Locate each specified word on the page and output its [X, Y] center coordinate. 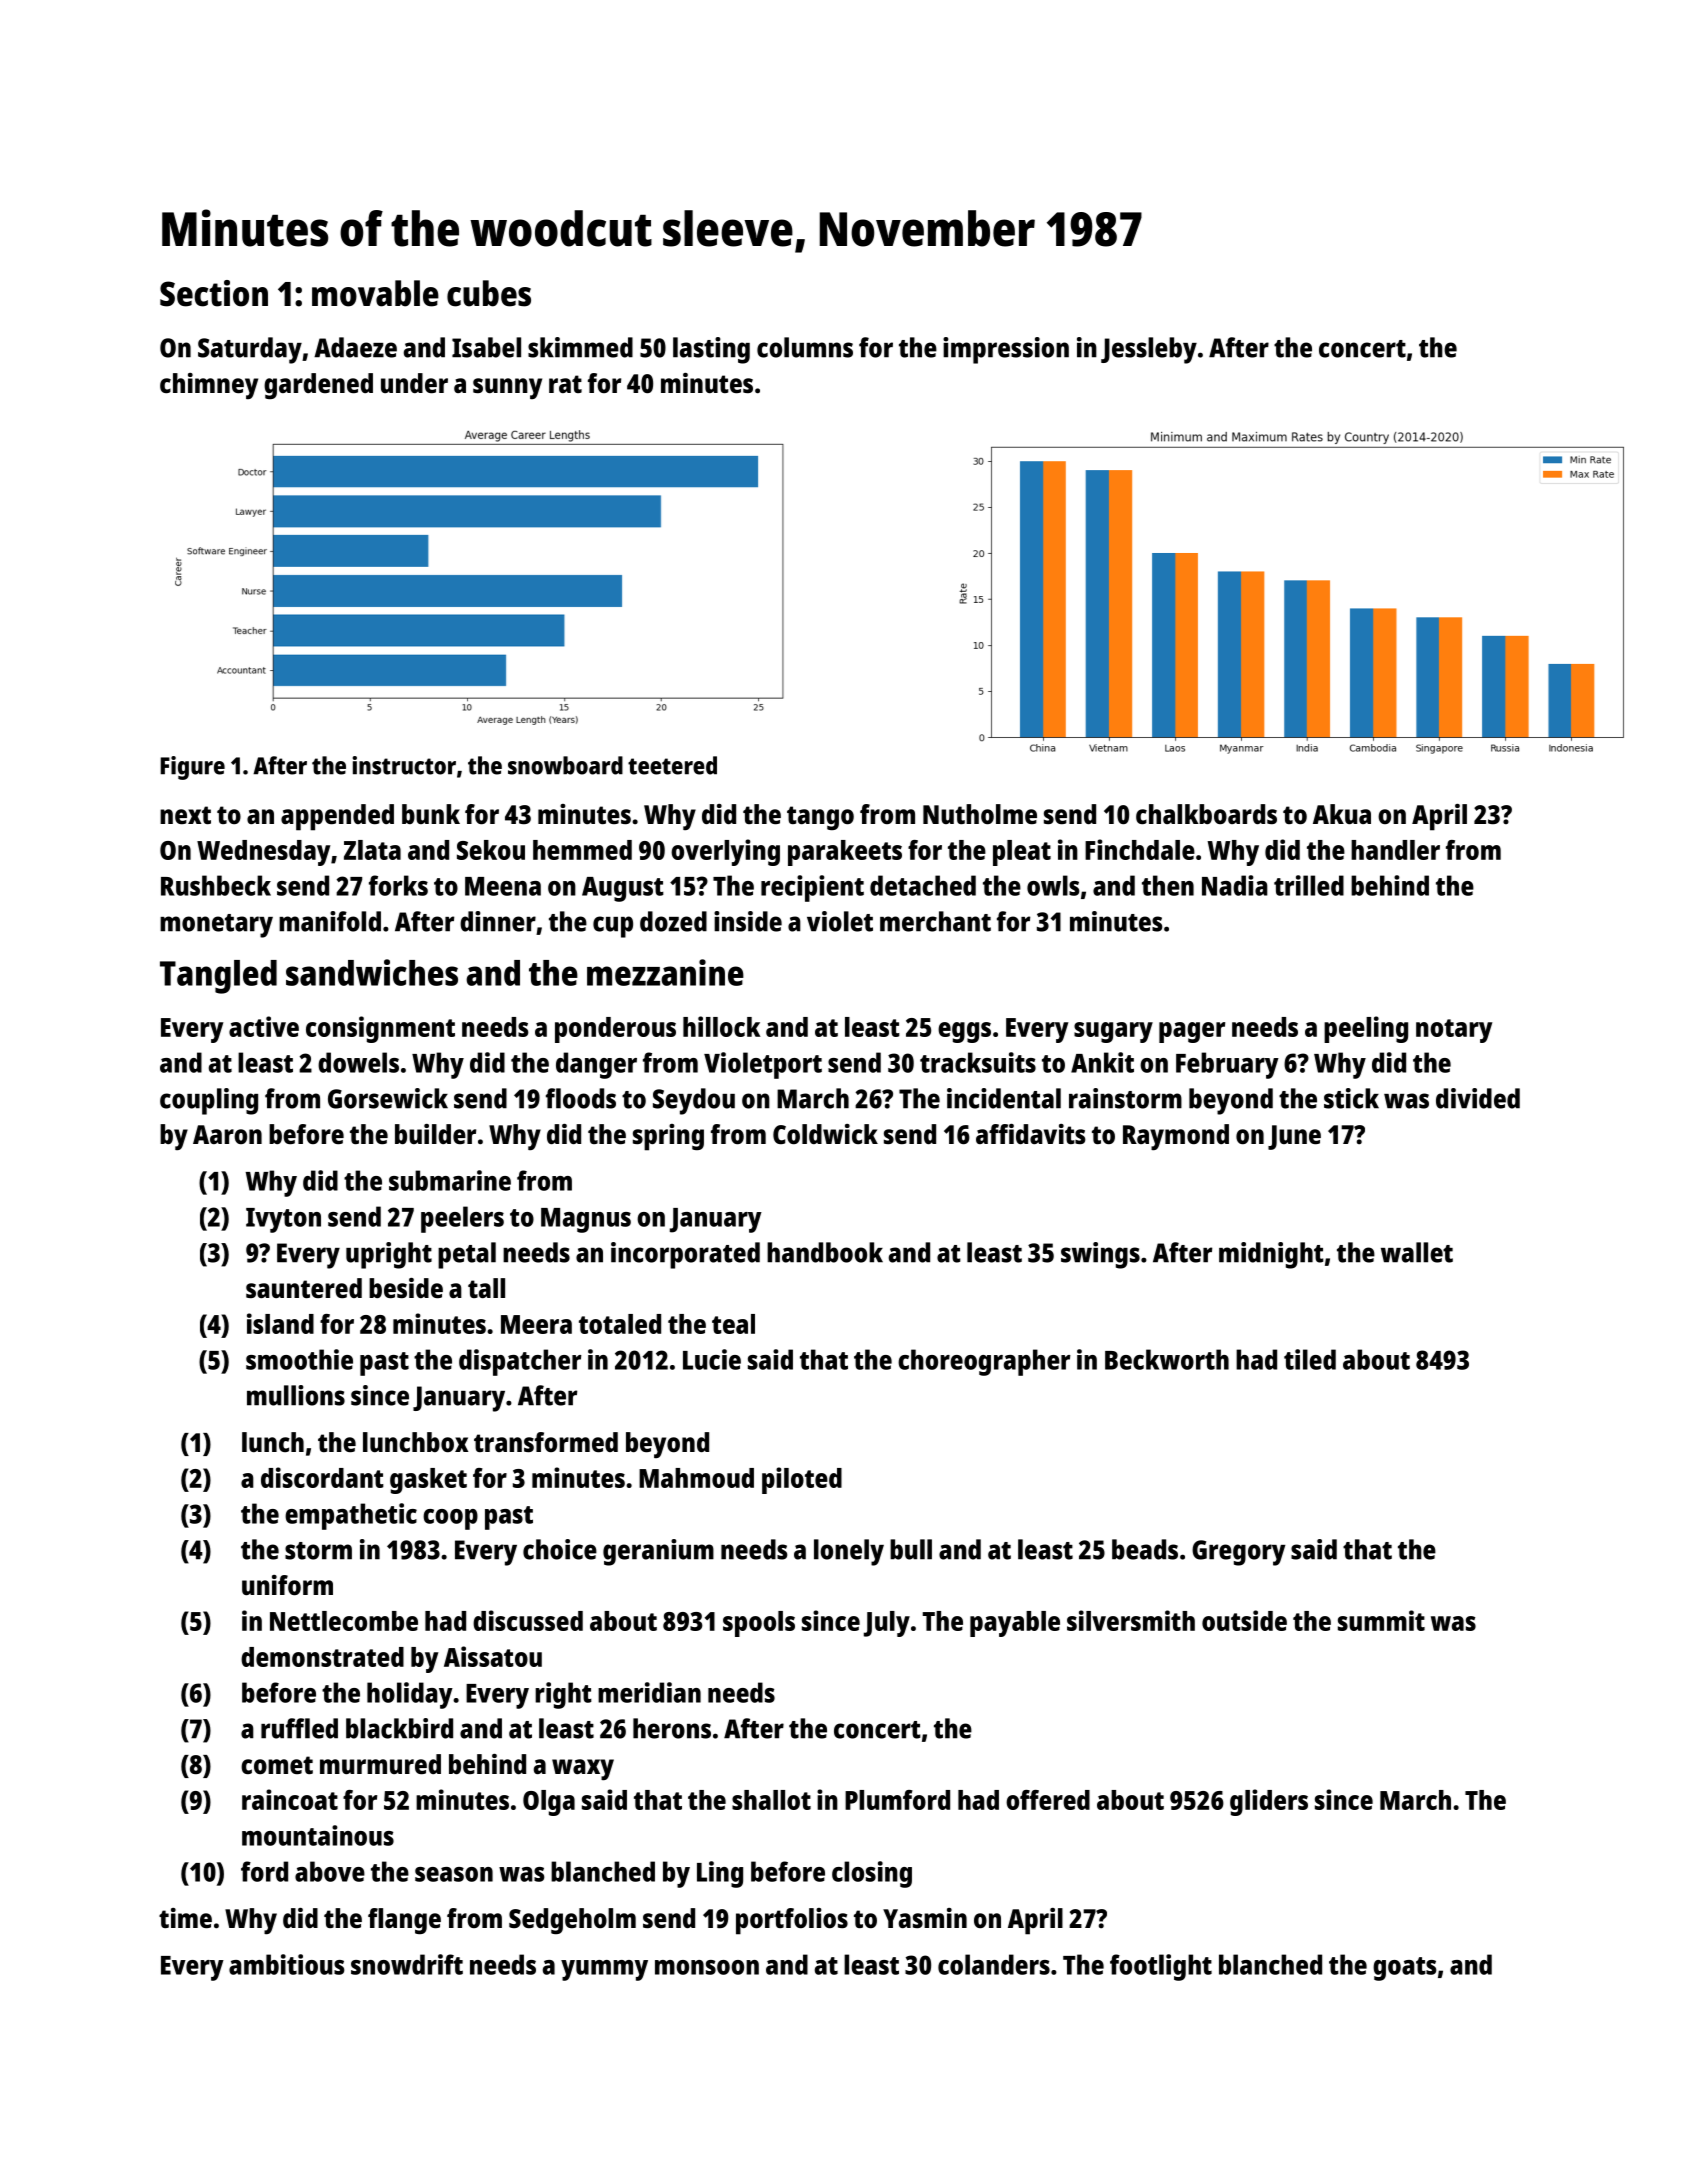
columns [805, 347]
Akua [1342, 814]
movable [375, 293]
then [1168, 885]
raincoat [290, 1799]
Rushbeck [216, 885]
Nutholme [980, 814]
